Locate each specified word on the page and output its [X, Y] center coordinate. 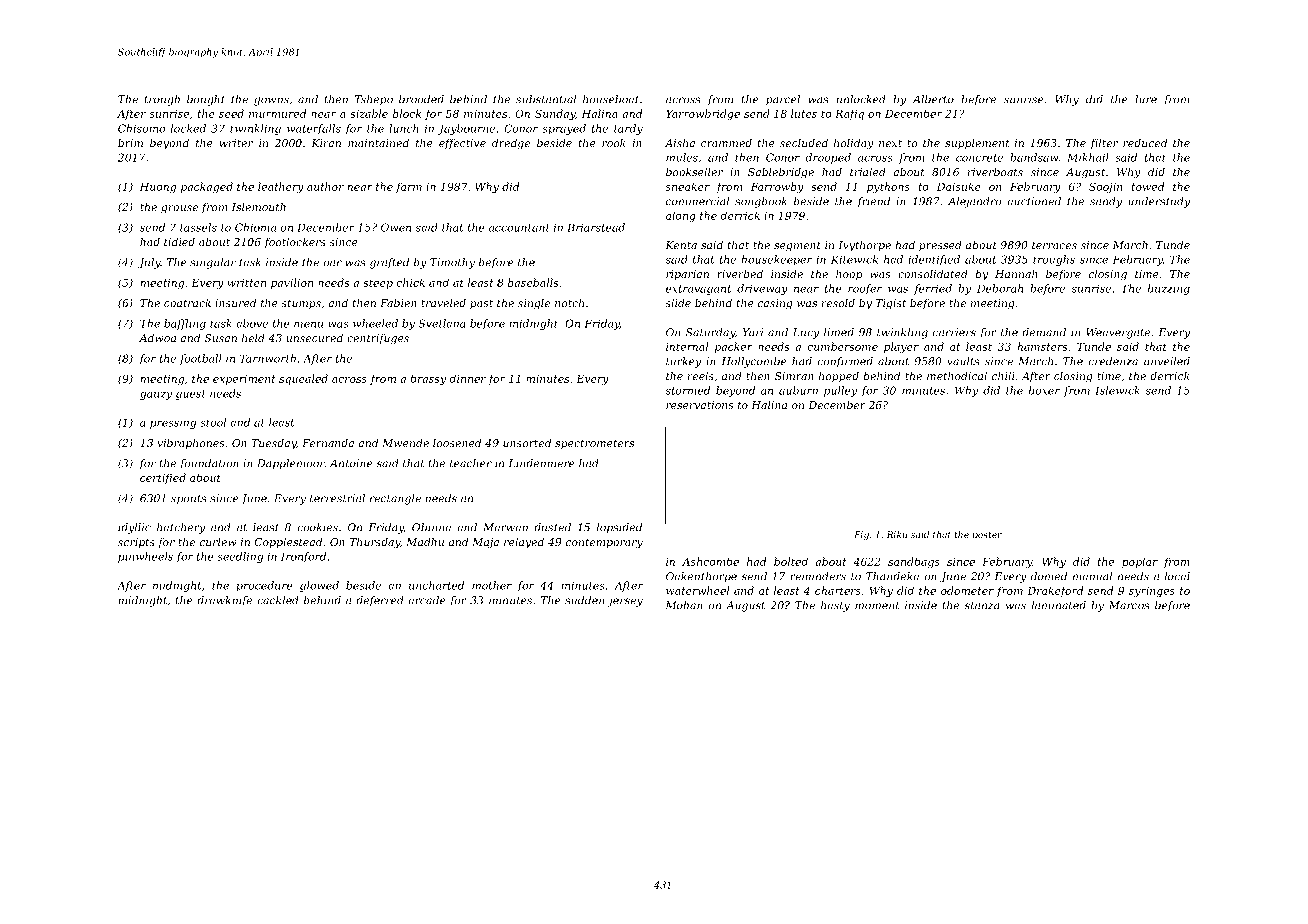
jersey [625, 601]
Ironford [303, 557]
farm [409, 187]
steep [378, 284]
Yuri [753, 332]
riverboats [995, 171]
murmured [277, 113]
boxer [1044, 390]
